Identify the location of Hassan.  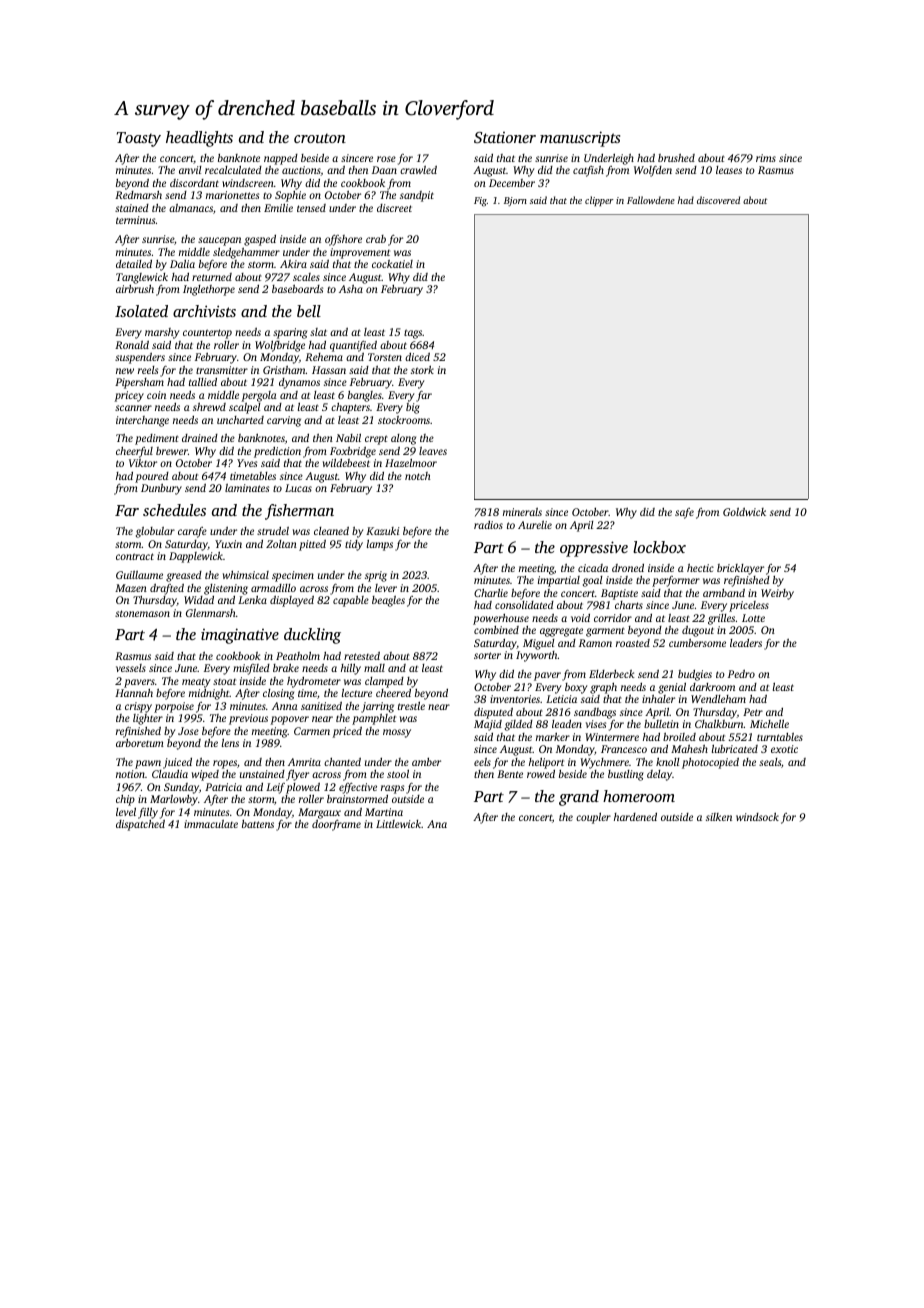
(329, 370).
